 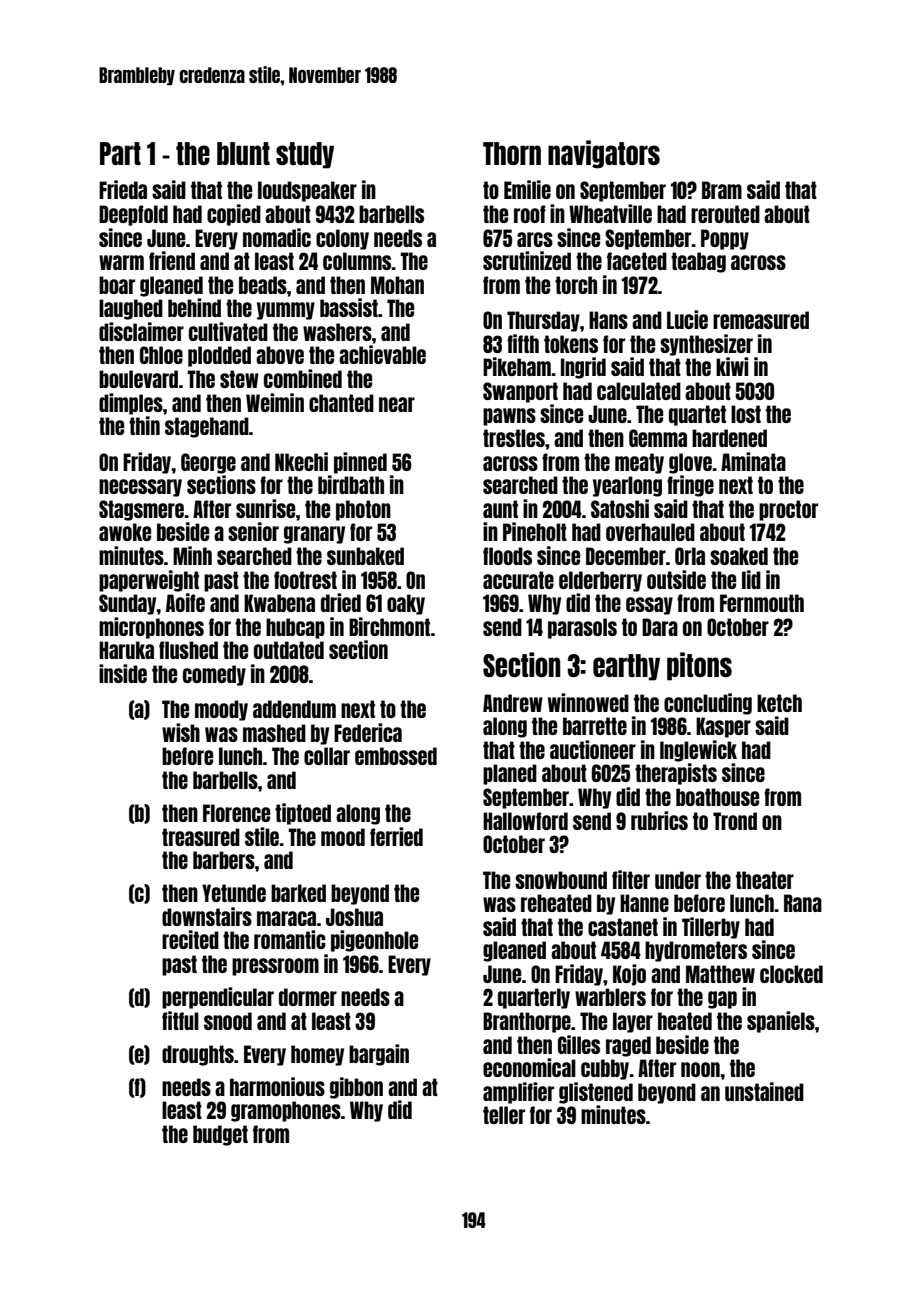 What do you see at coordinates (527, 189) in the page?
I see `Emilie` at bounding box center [527, 189].
